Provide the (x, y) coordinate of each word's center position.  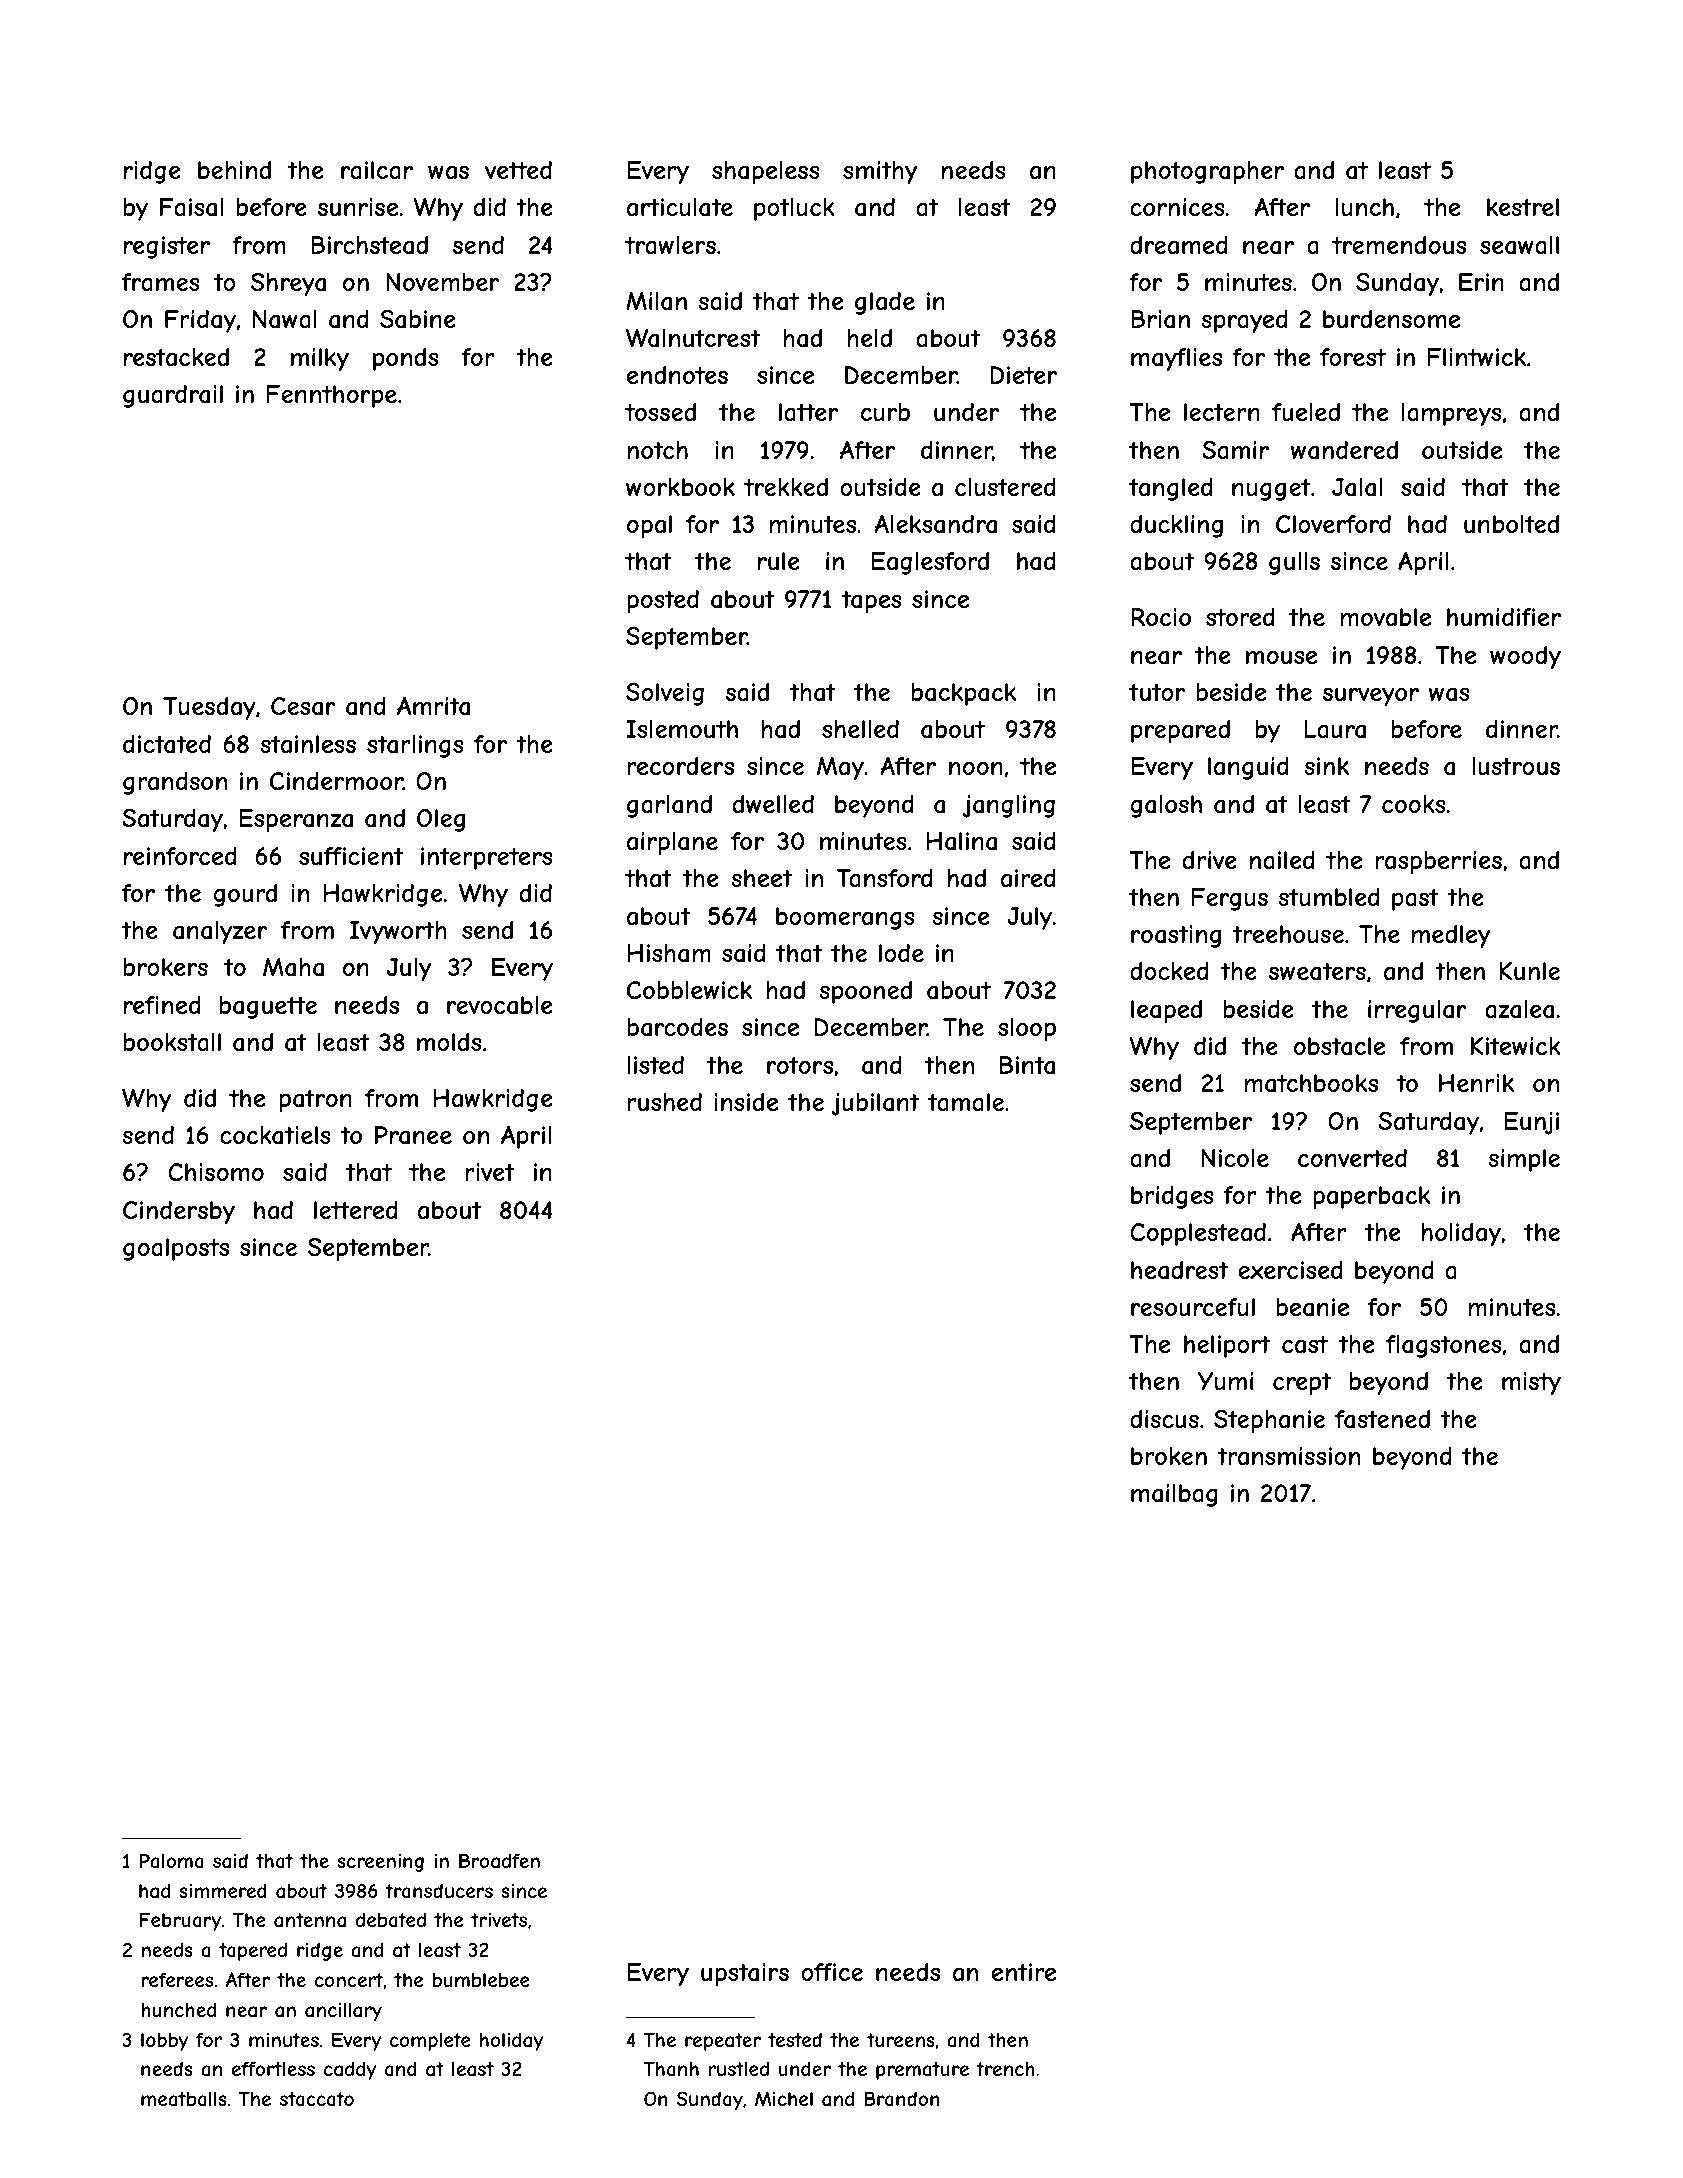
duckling (1176, 526)
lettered (356, 1210)
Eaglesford (930, 563)
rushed (664, 1102)
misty (1531, 1383)
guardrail (173, 396)
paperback (1371, 1197)
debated (391, 1920)
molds (449, 1042)
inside (746, 1102)
